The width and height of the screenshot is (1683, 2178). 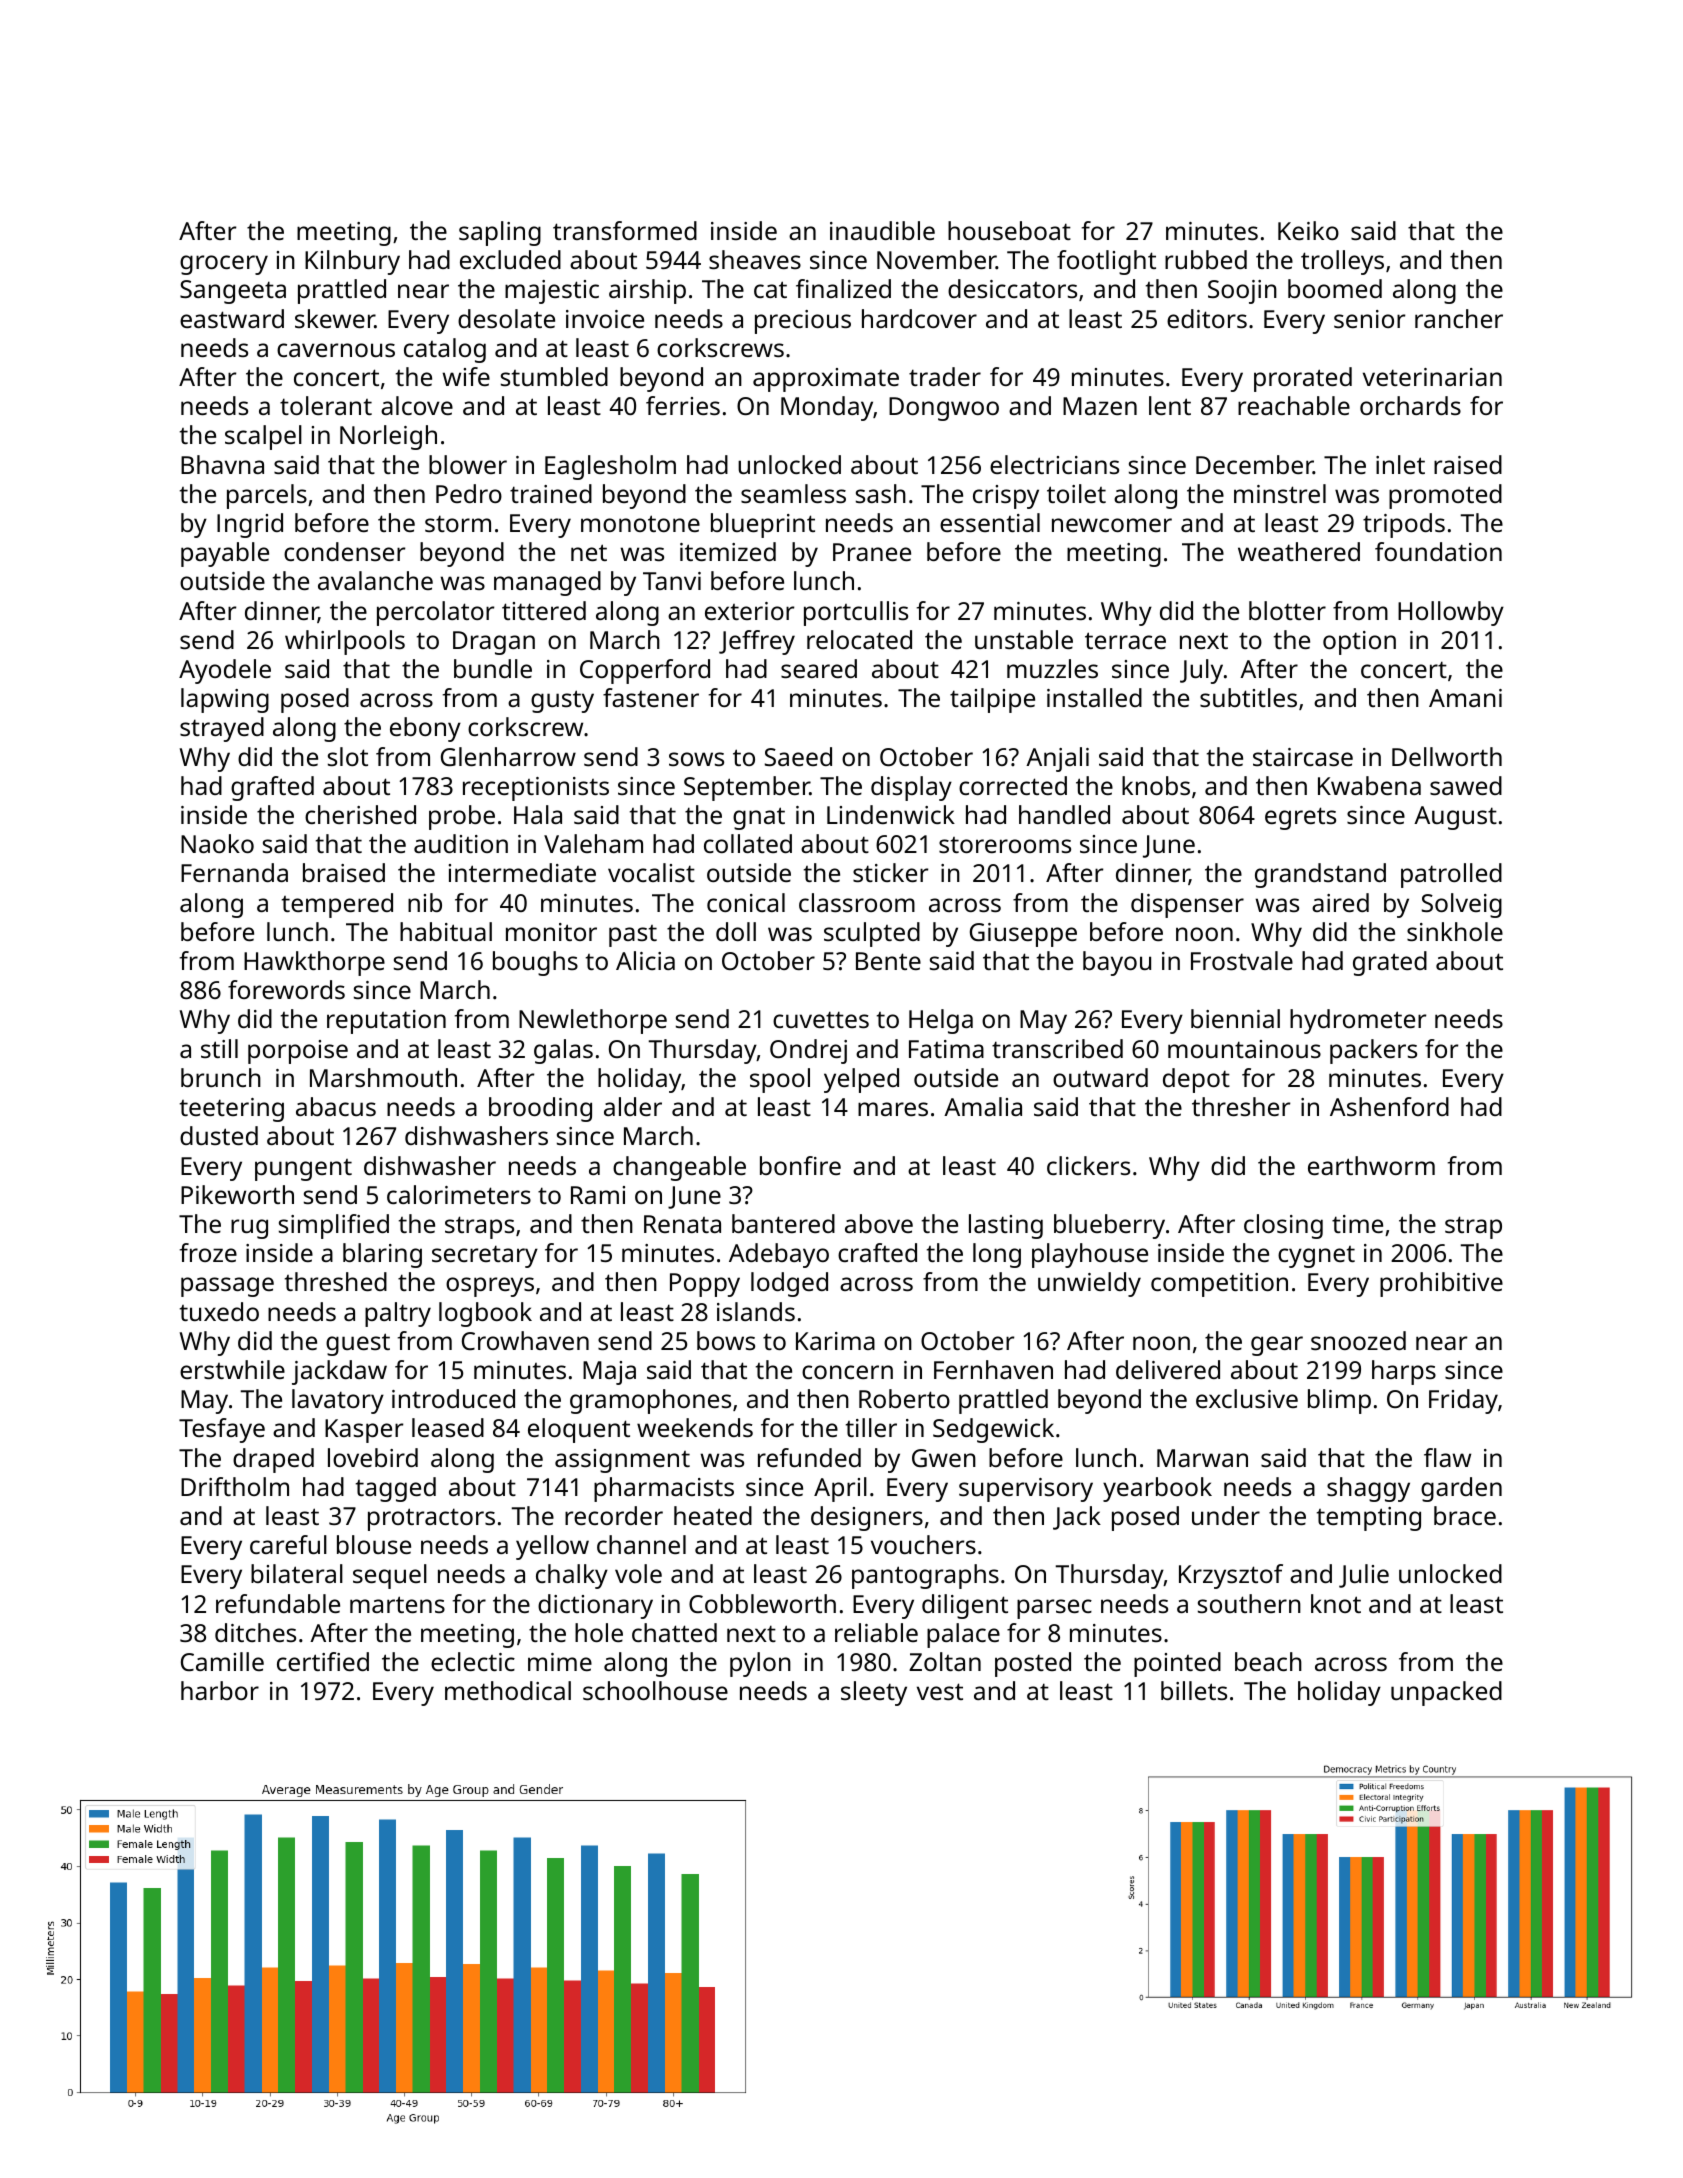 What do you see at coordinates (272, 788) in the screenshot?
I see `grafted` at bounding box center [272, 788].
